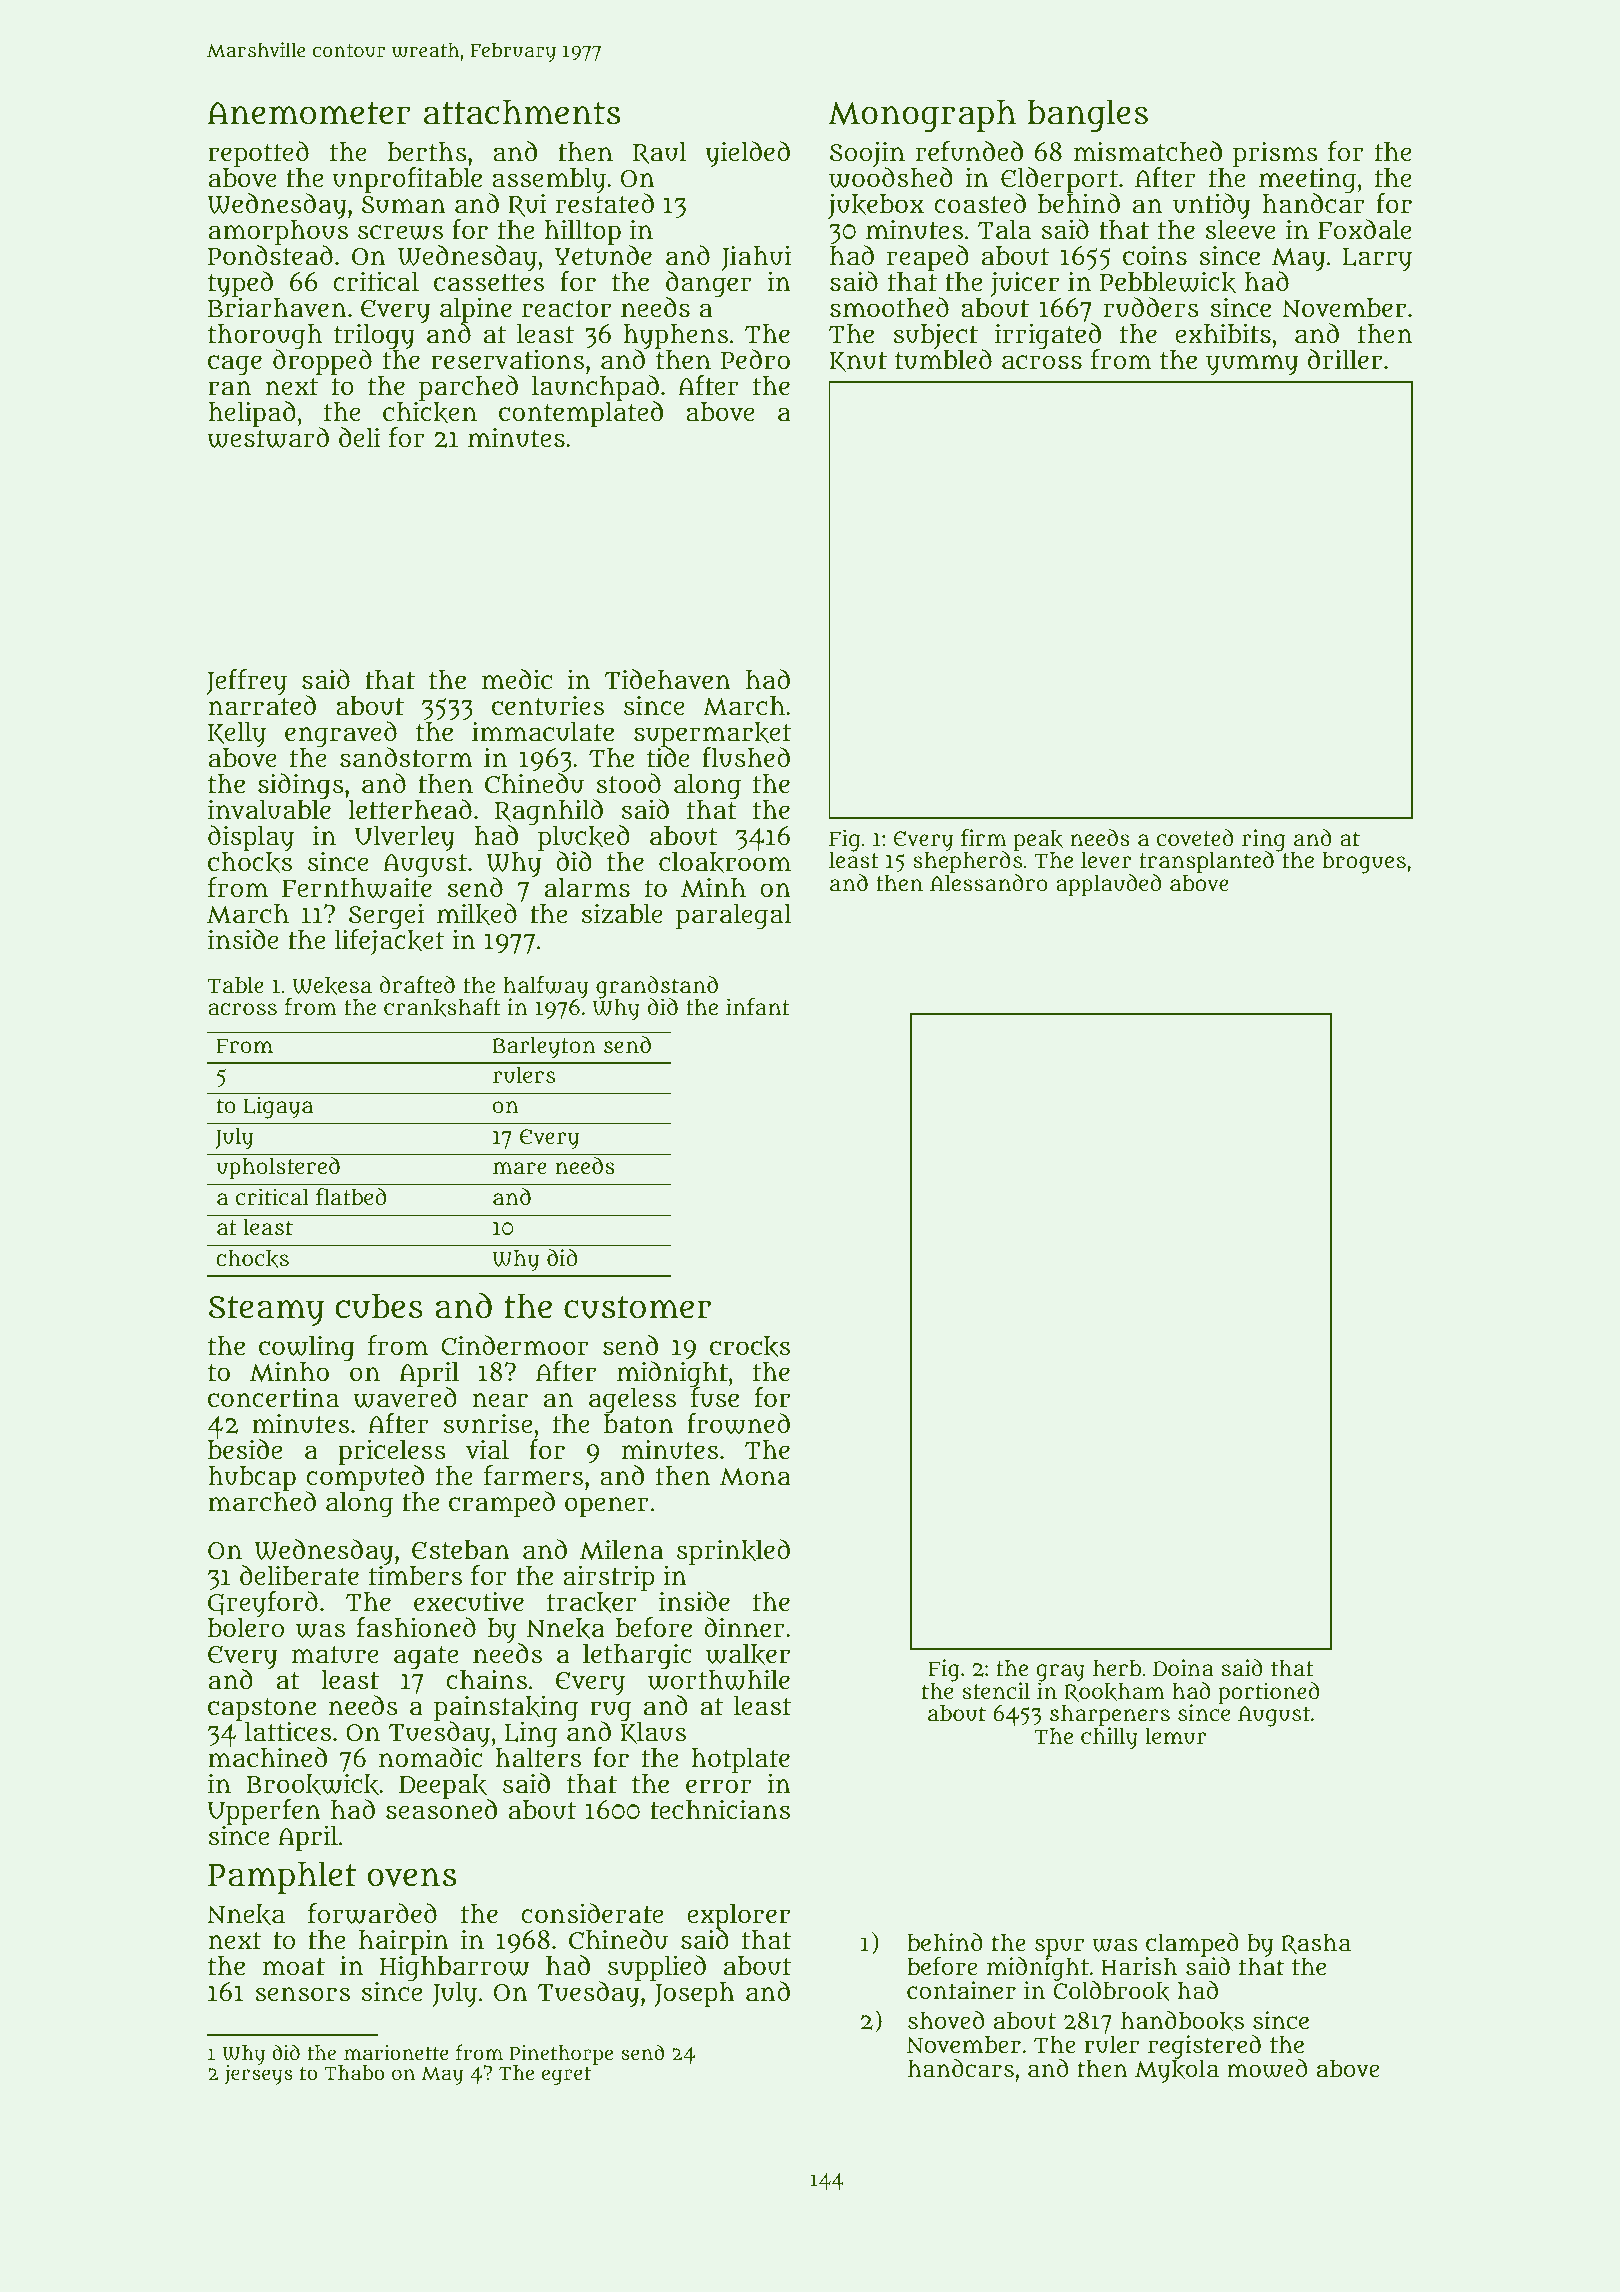 This screenshot has width=1620, height=2292. What do you see at coordinates (922, 116) in the screenshot?
I see `Monograph` at bounding box center [922, 116].
